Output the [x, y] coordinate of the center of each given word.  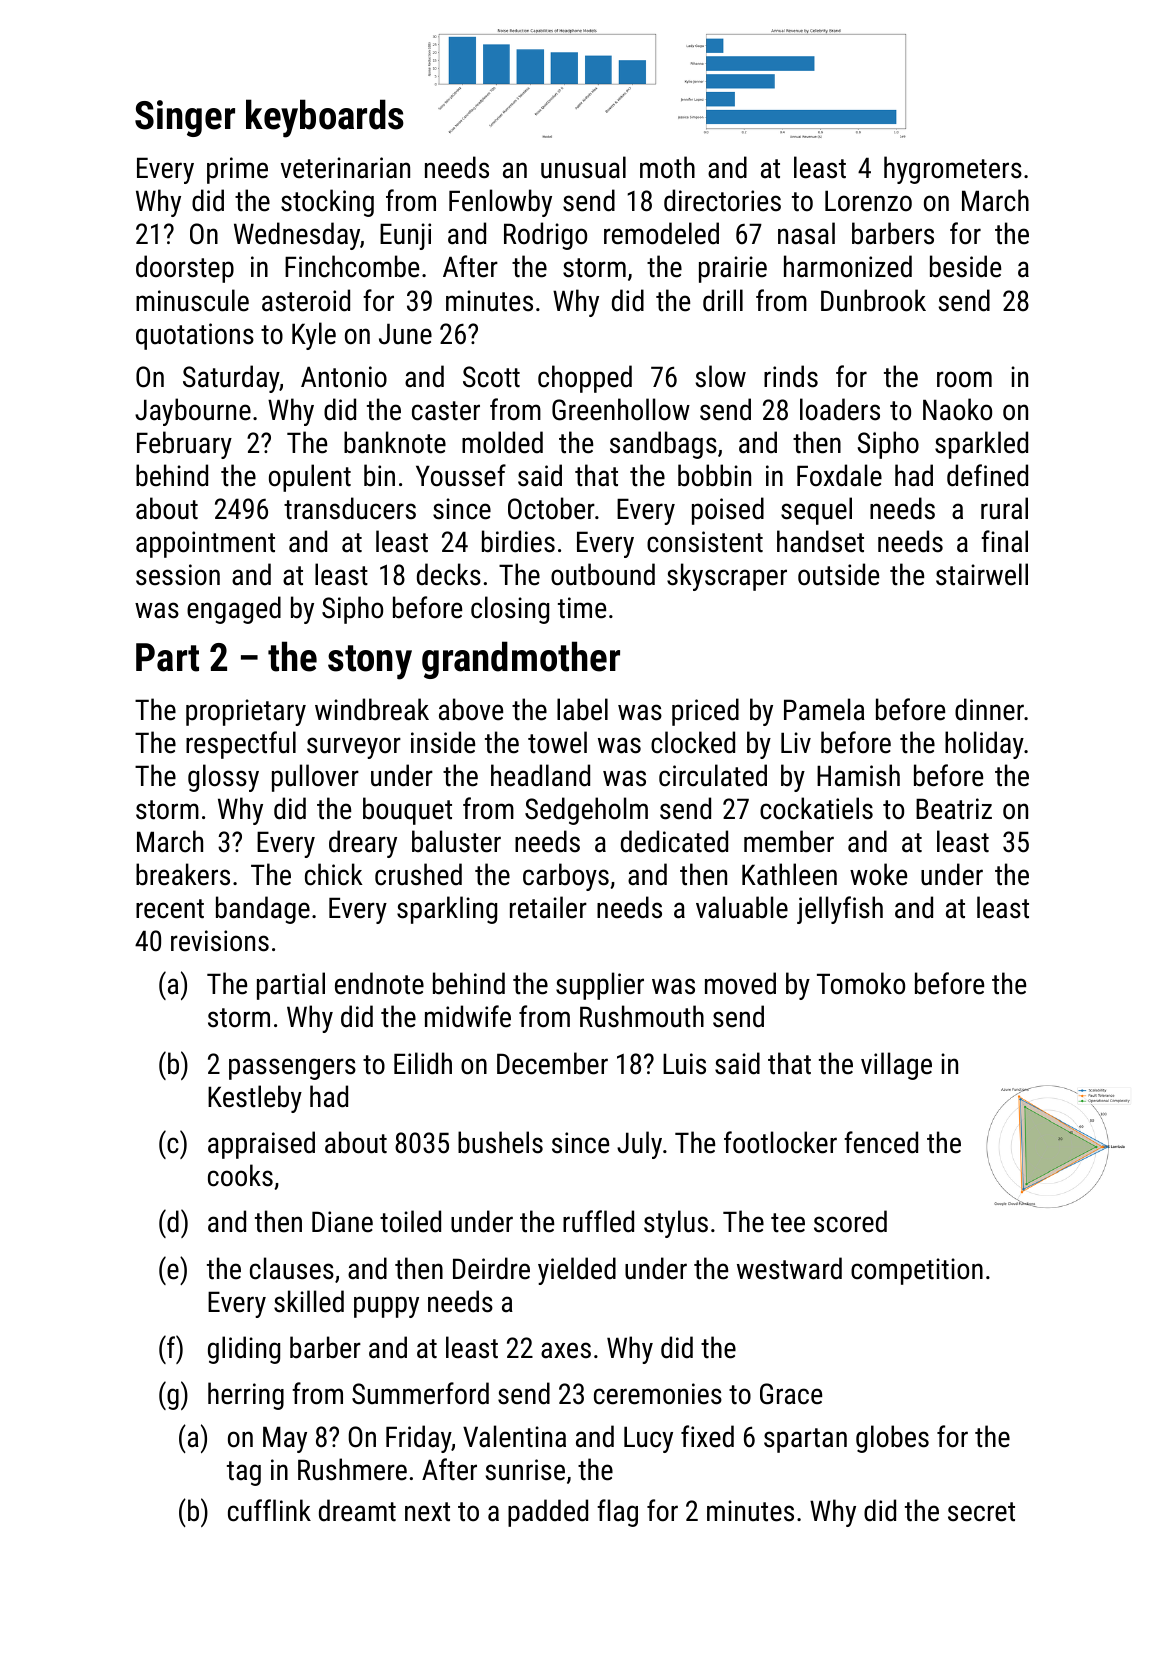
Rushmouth [642, 1016]
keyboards [325, 118]
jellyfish [840, 910]
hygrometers [953, 170]
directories [722, 200]
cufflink [269, 1510]
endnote [379, 983]
